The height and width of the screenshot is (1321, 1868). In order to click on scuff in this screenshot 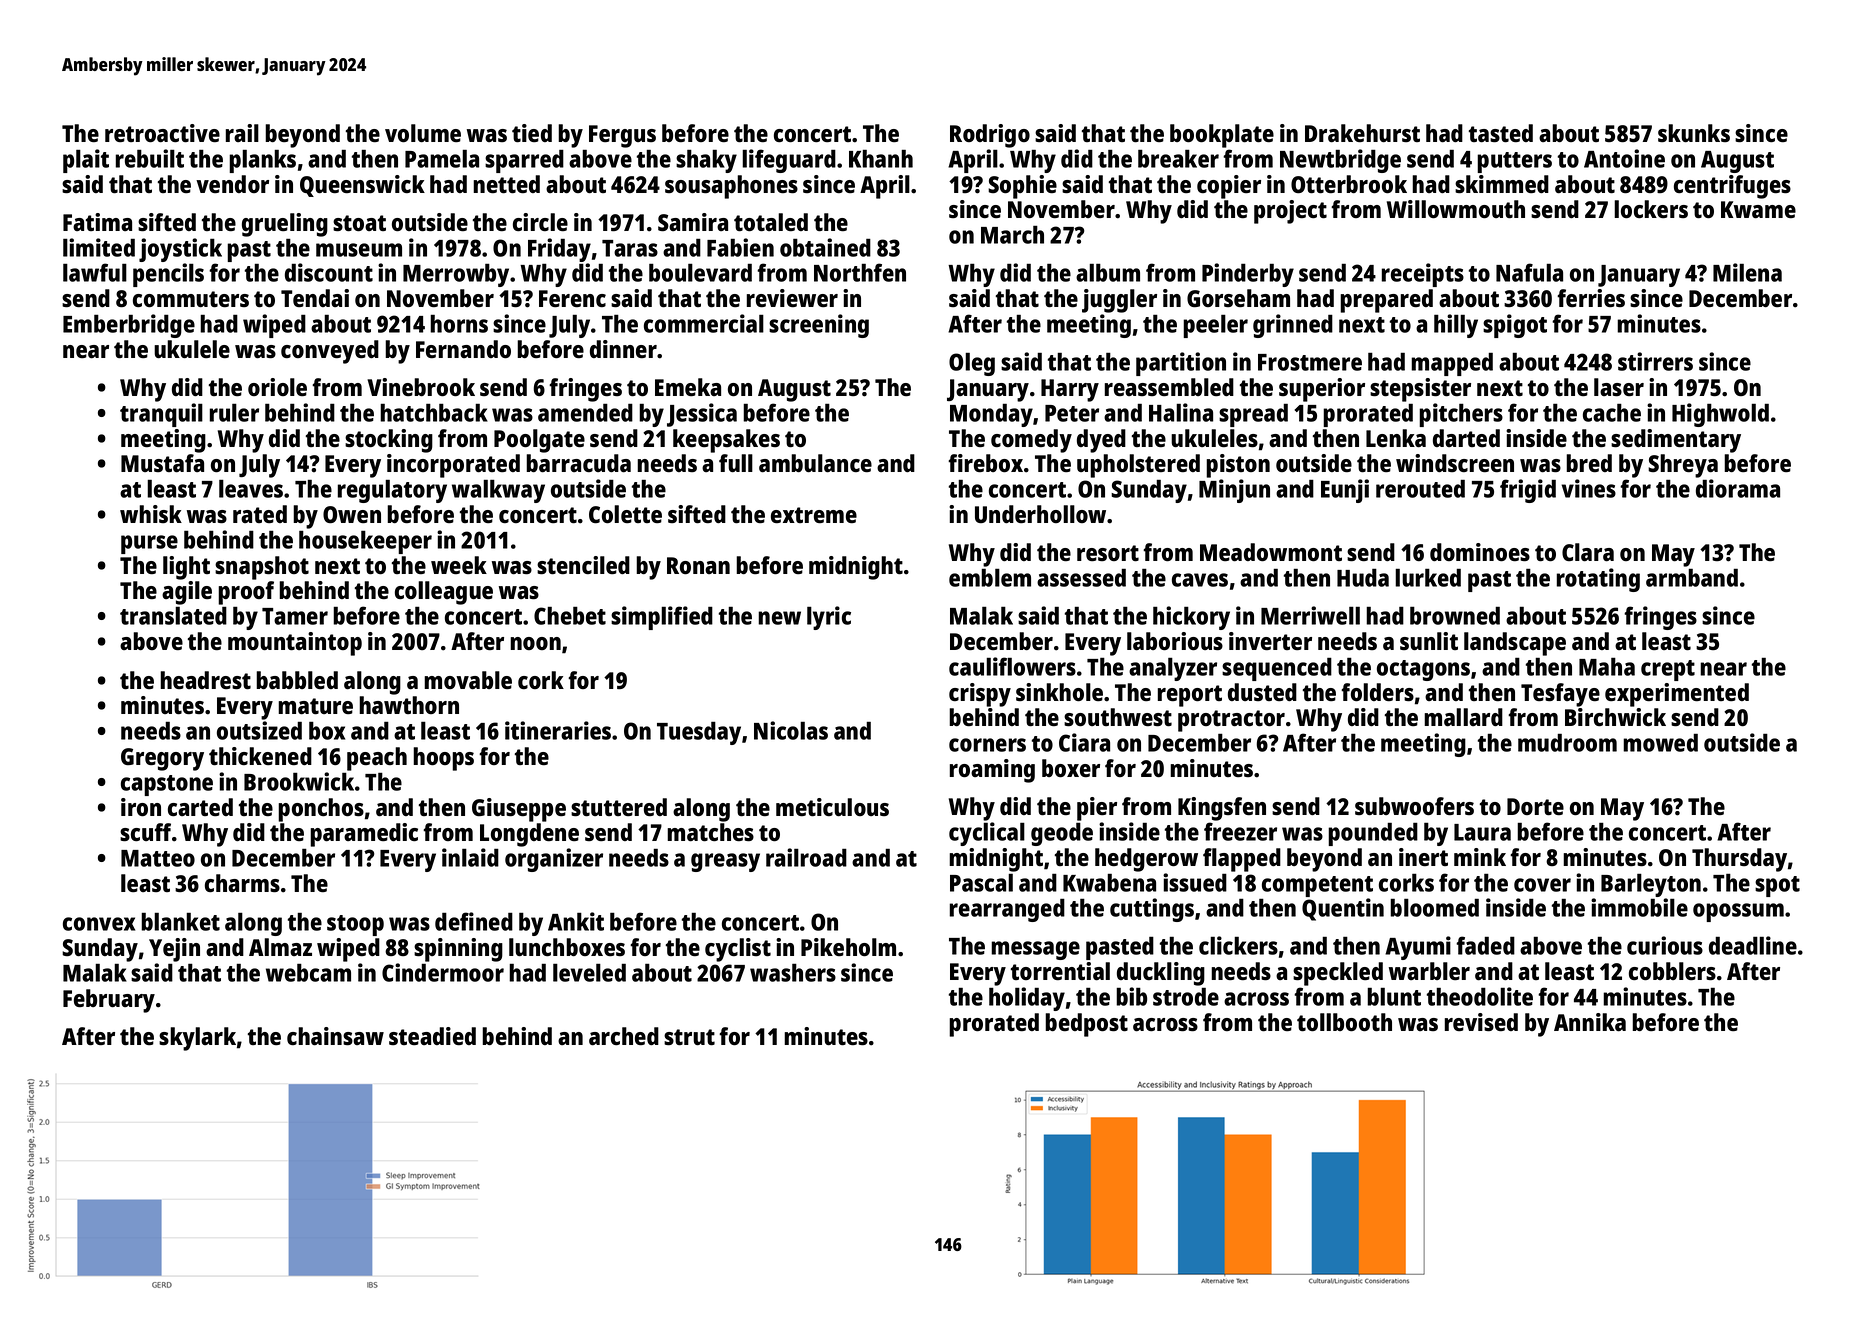, I will do `click(145, 832)`.
